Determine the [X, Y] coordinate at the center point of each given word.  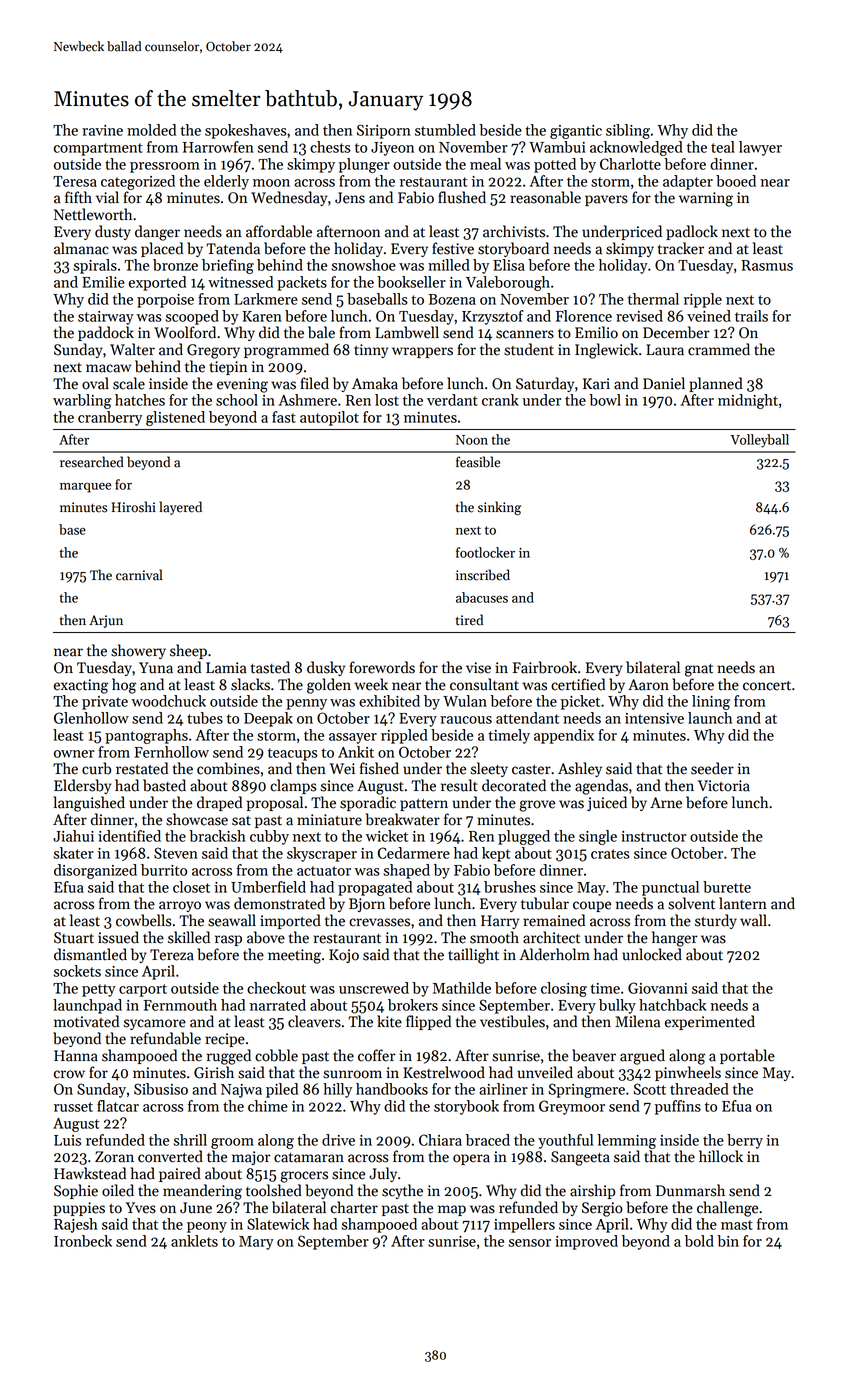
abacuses [482, 597]
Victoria [724, 786]
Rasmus [767, 265]
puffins [678, 1107]
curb [96, 768]
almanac [81, 248]
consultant [484, 684]
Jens [350, 198]
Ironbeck [83, 1241]
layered [180, 508]
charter [354, 1207]
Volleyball [759, 441]
